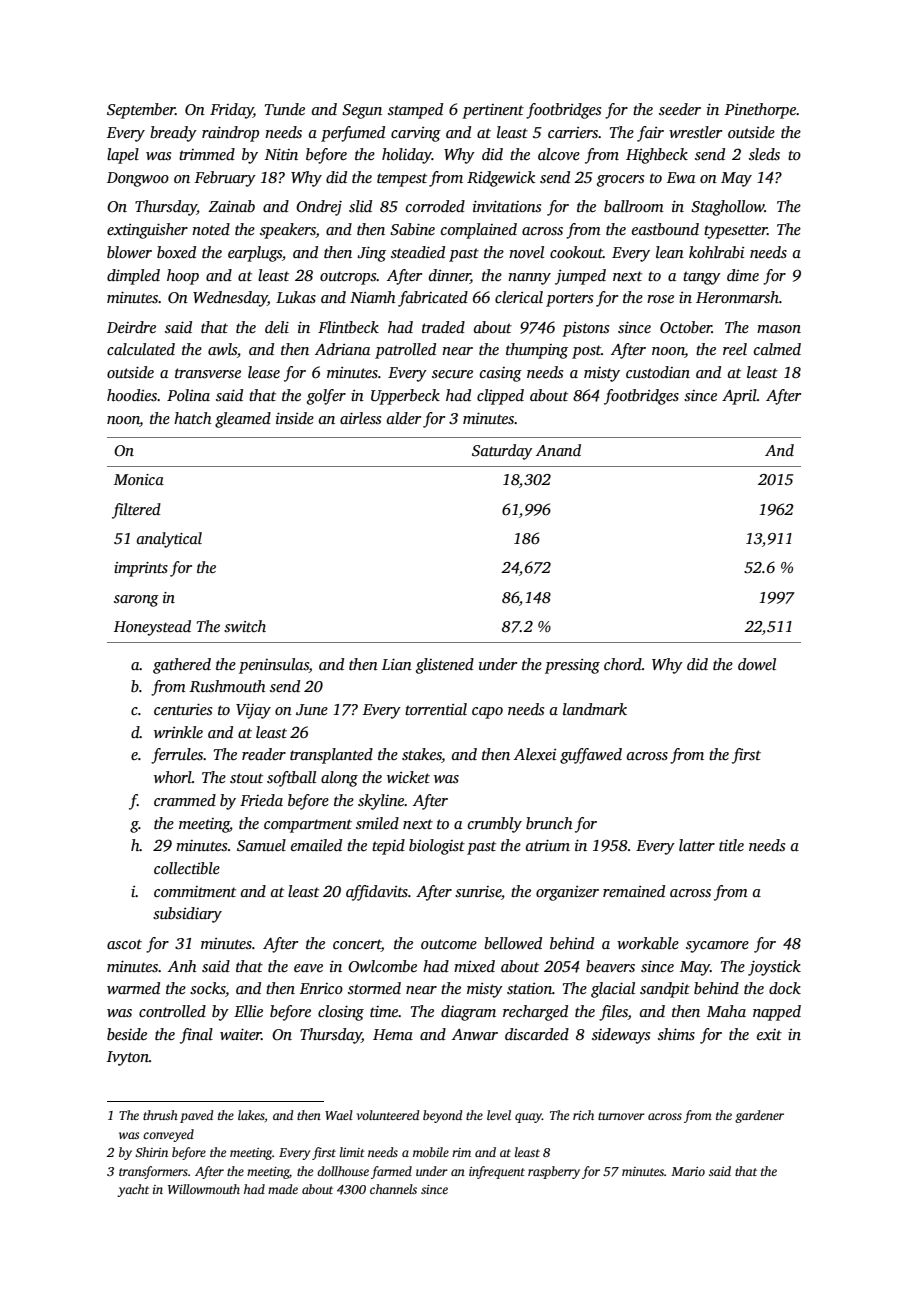 The height and width of the page is (1316, 908). I want to click on calculated, so click(141, 349).
